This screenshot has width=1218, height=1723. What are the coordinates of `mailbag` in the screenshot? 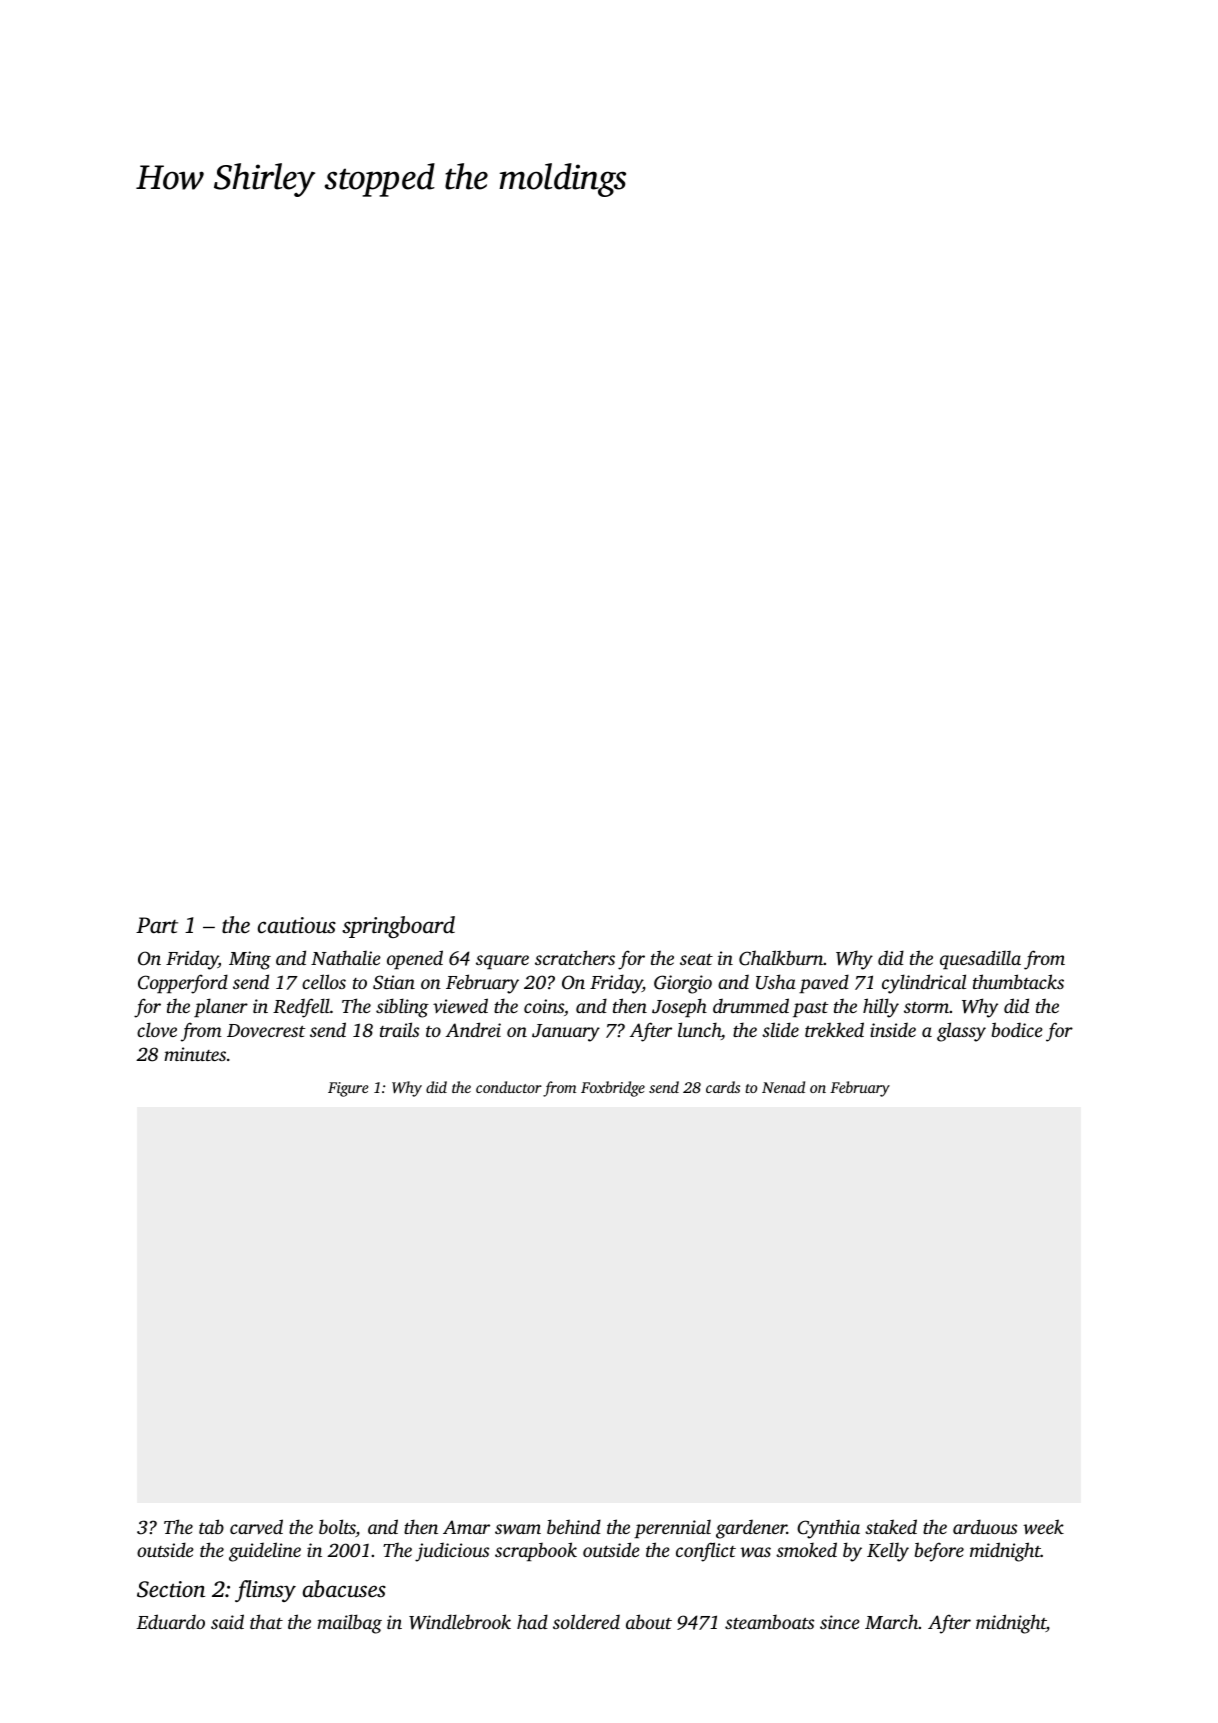 It's located at (349, 1624).
